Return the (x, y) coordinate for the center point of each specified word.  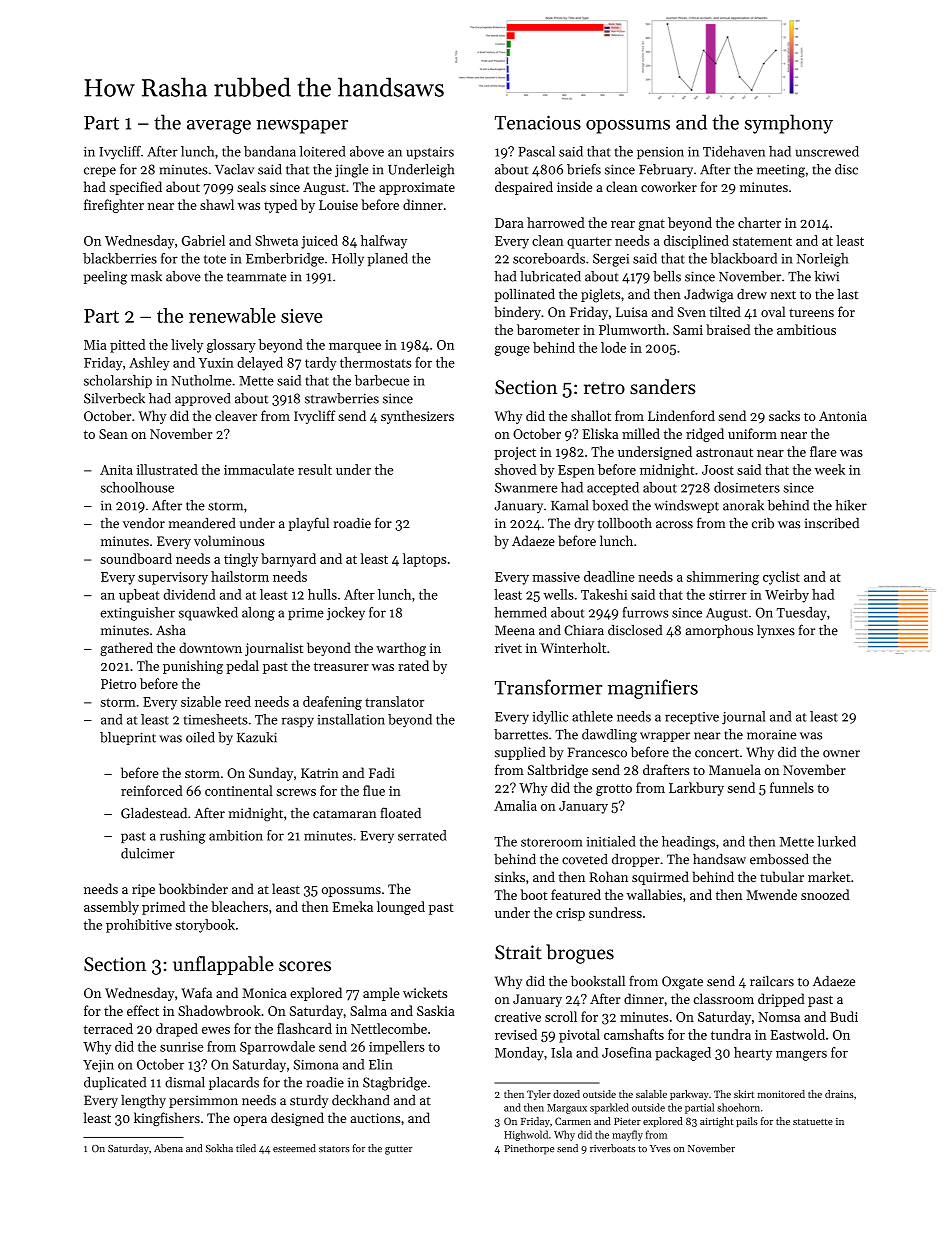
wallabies (654, 894)
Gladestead (154, 813)
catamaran (344, 814)
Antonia (843, 416)
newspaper (302, 127)
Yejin (98, 1066)
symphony (789, 124)
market (829, 876)
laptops (424, 560)
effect (143, 1010)
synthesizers (417, 417)
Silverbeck (114, 398)
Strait (518, 952)
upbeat (139, 596)
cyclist (781, 578)
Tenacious (538, 122)
